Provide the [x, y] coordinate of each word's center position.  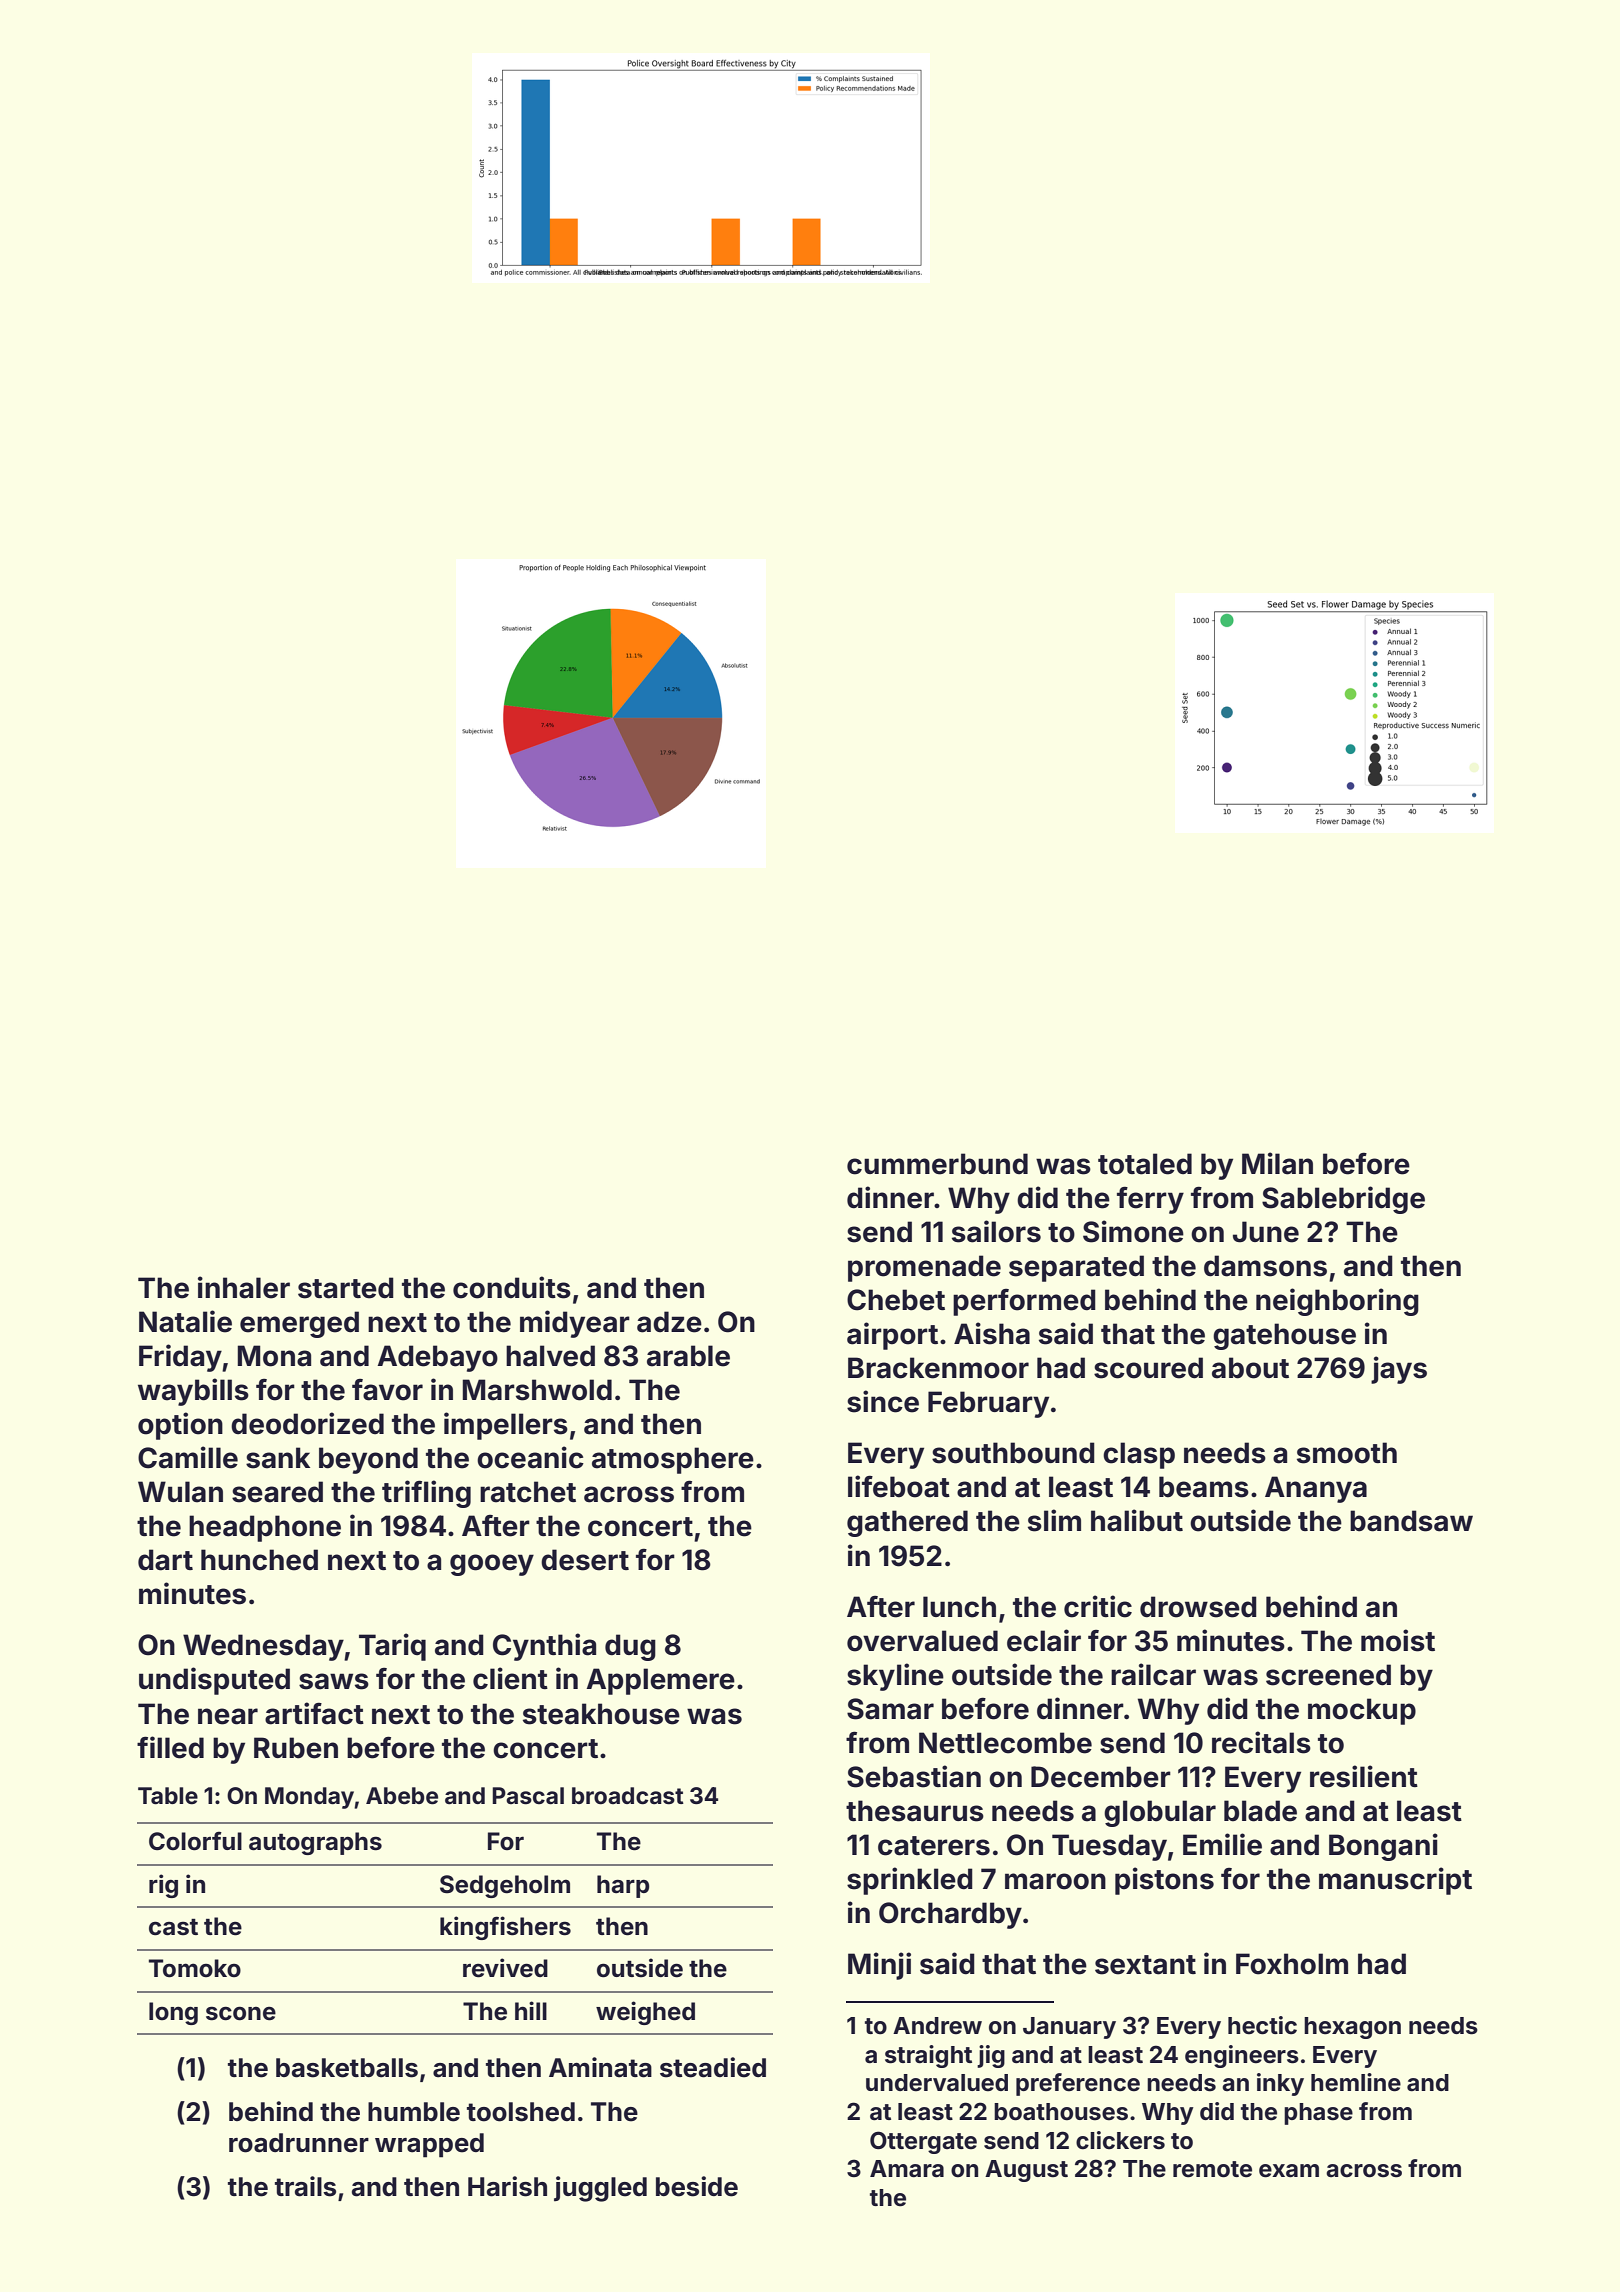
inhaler [244, 1287]
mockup [1362, 1711]
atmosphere [673, 1460]
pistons [1164, 1881]
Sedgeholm [505, 1886]
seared [277, 1492]
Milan [1277, 1163]
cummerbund [937, 1164]
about [1250, 1368]
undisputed [214, 1681]
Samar [890, 1709]
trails [305, 2186]
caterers [934, 1846]
